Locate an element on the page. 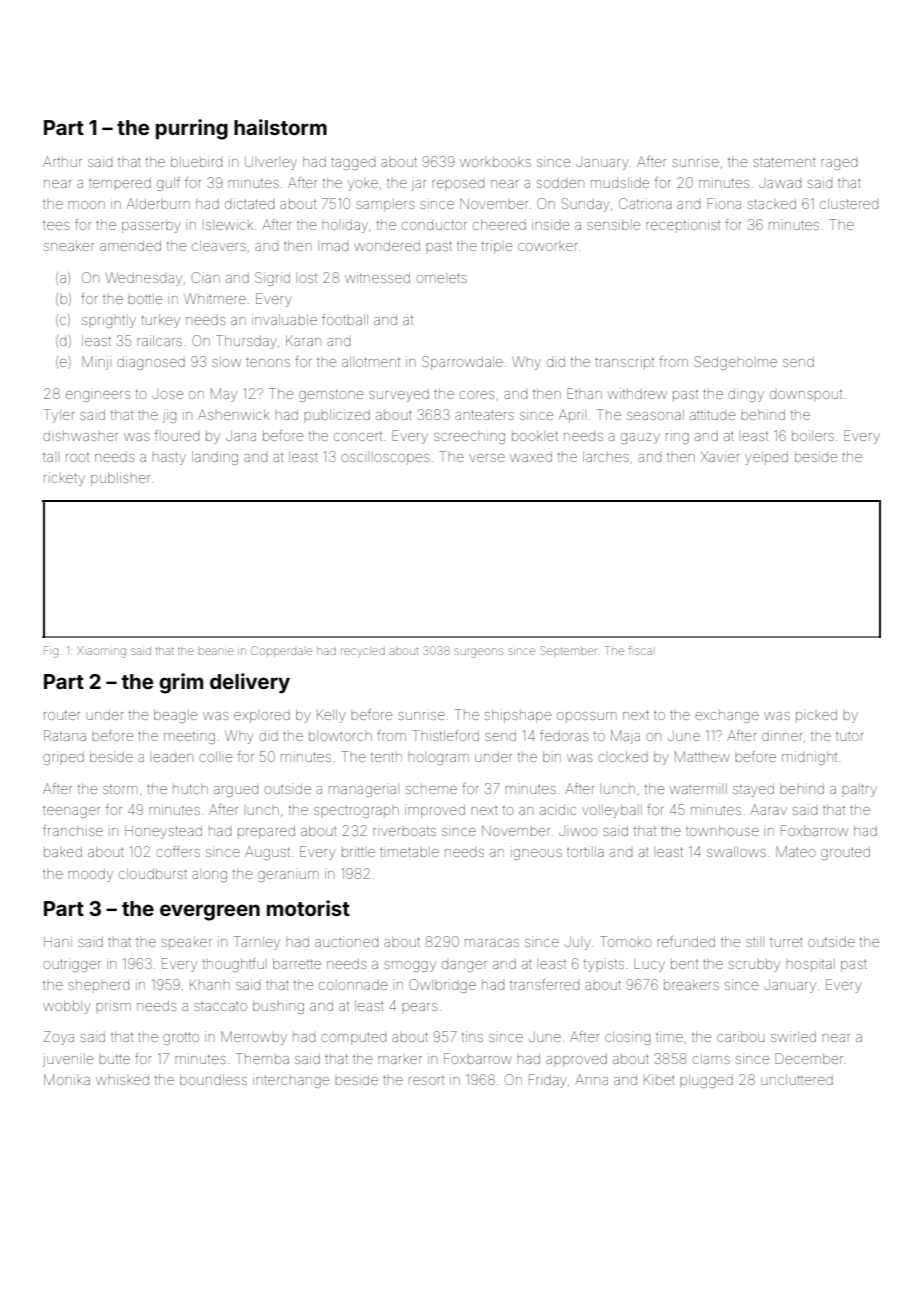 This image has height=1308, width=924. workbooks is located at coordinates (495, 162).
